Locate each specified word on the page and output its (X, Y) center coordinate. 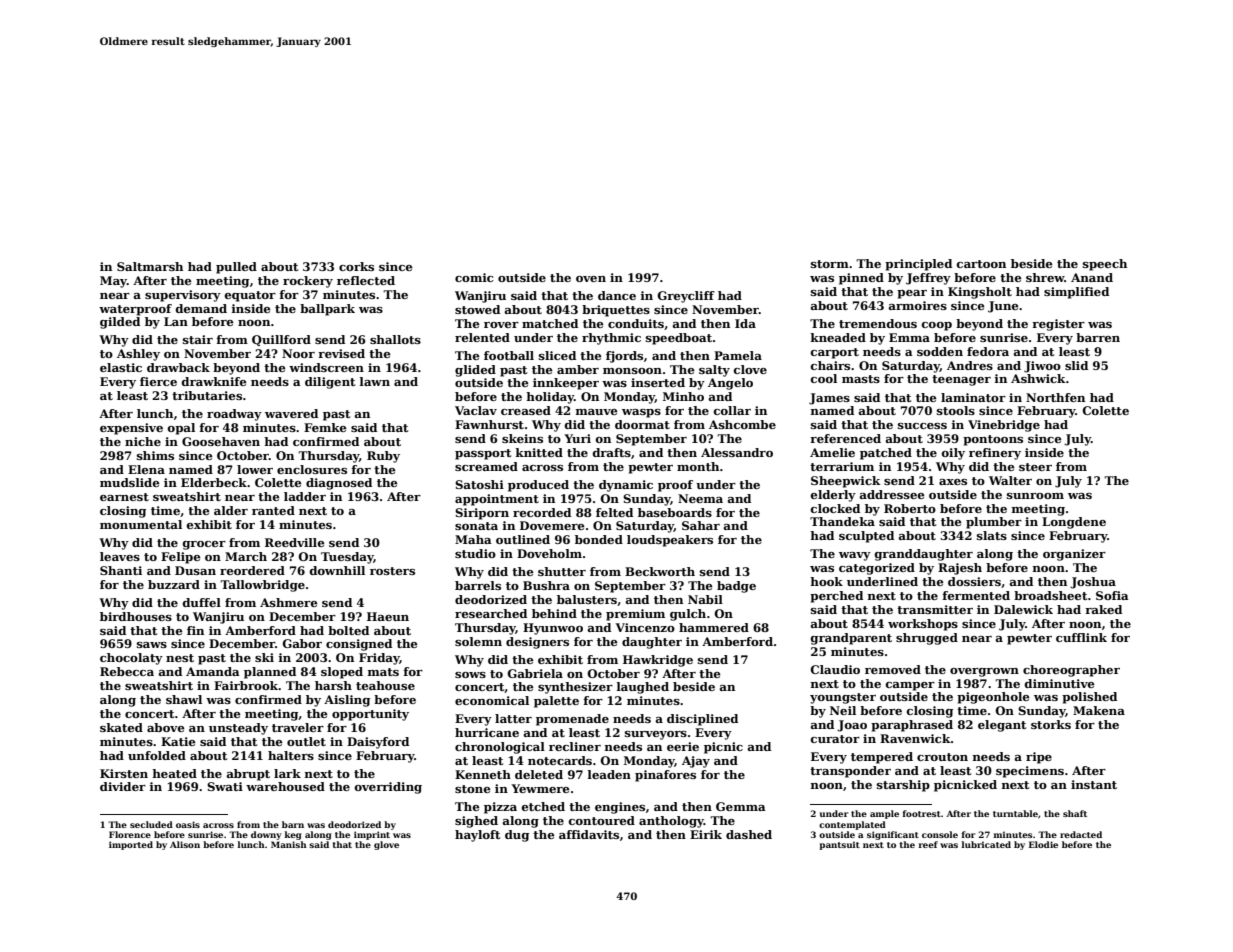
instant (1094, 784)
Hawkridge (658, 661)
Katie (178, 741)
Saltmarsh (150, 266)
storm (830, 264)
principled (918, 265)
